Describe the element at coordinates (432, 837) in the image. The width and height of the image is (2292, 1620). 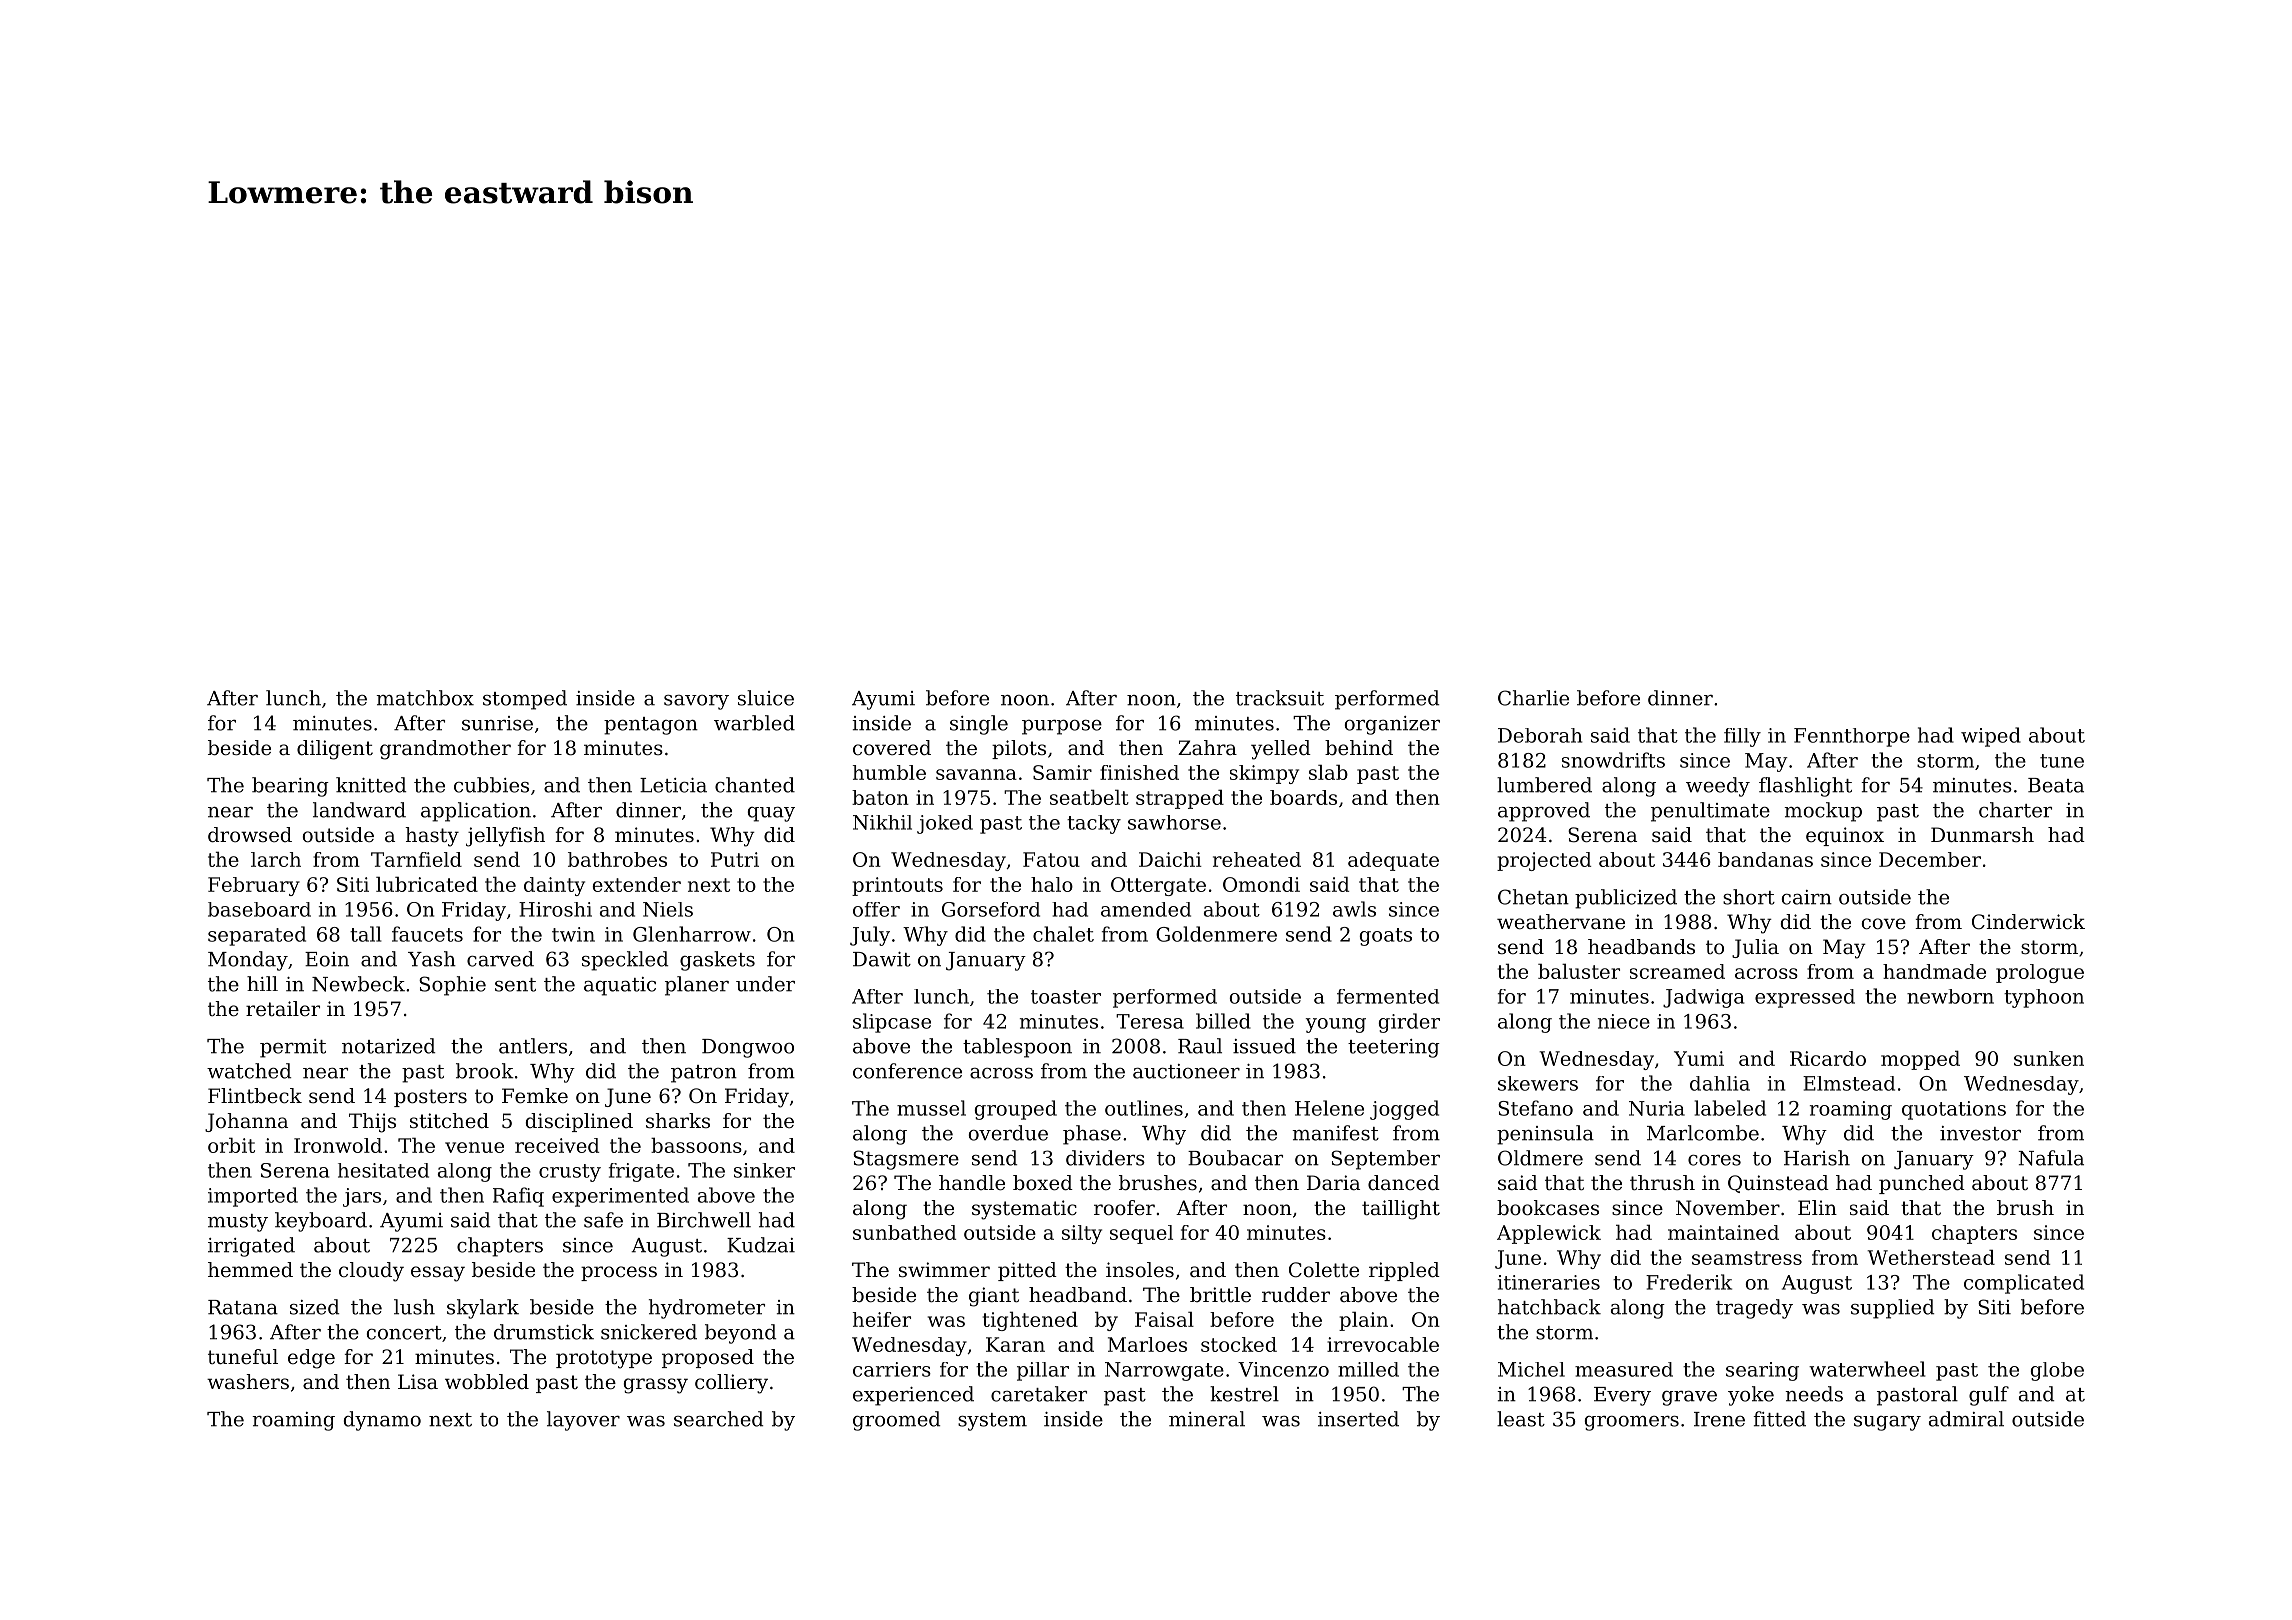
I see `hasty` at that location.
